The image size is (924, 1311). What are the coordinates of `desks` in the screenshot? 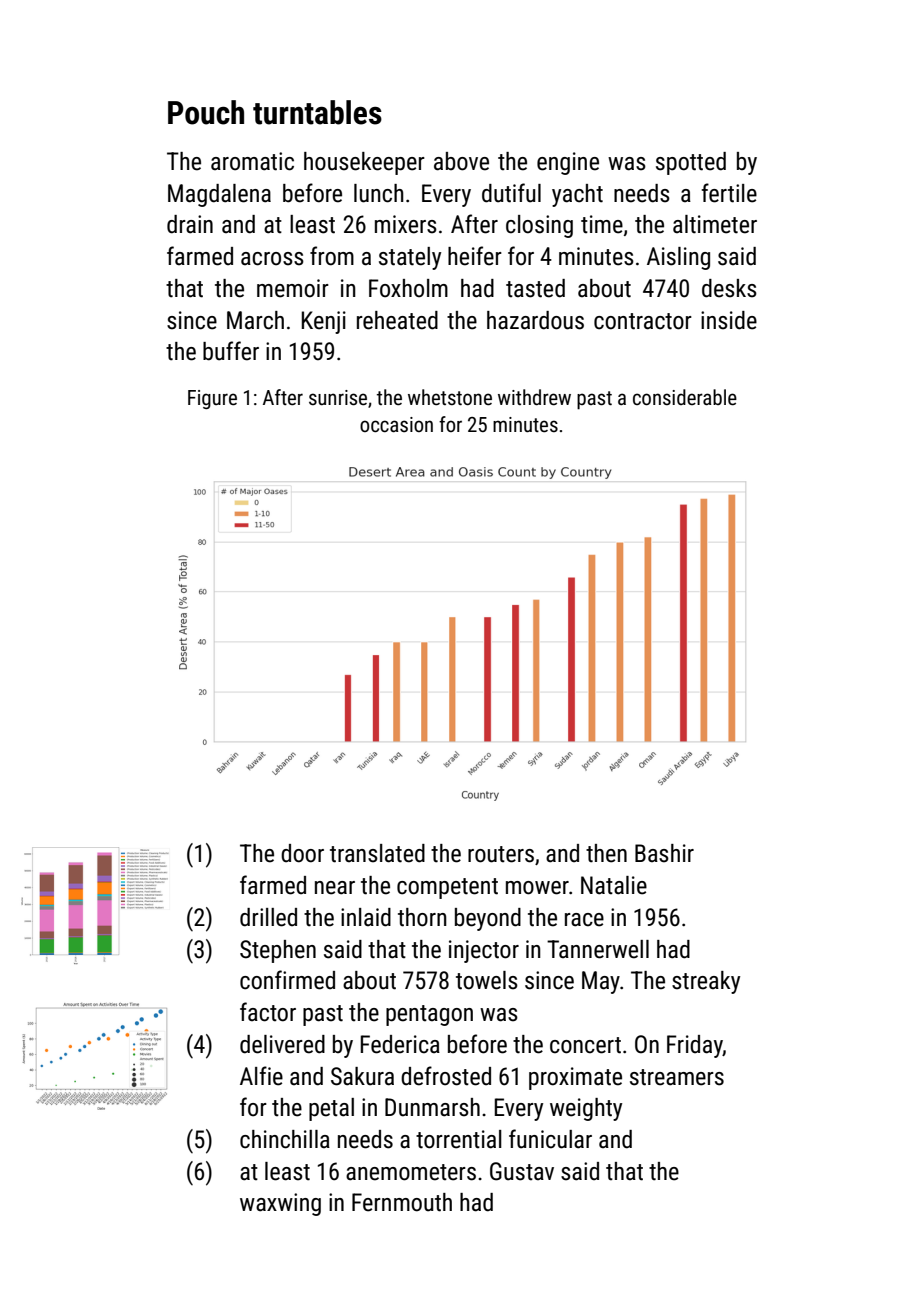 It's located at (729, 288).
